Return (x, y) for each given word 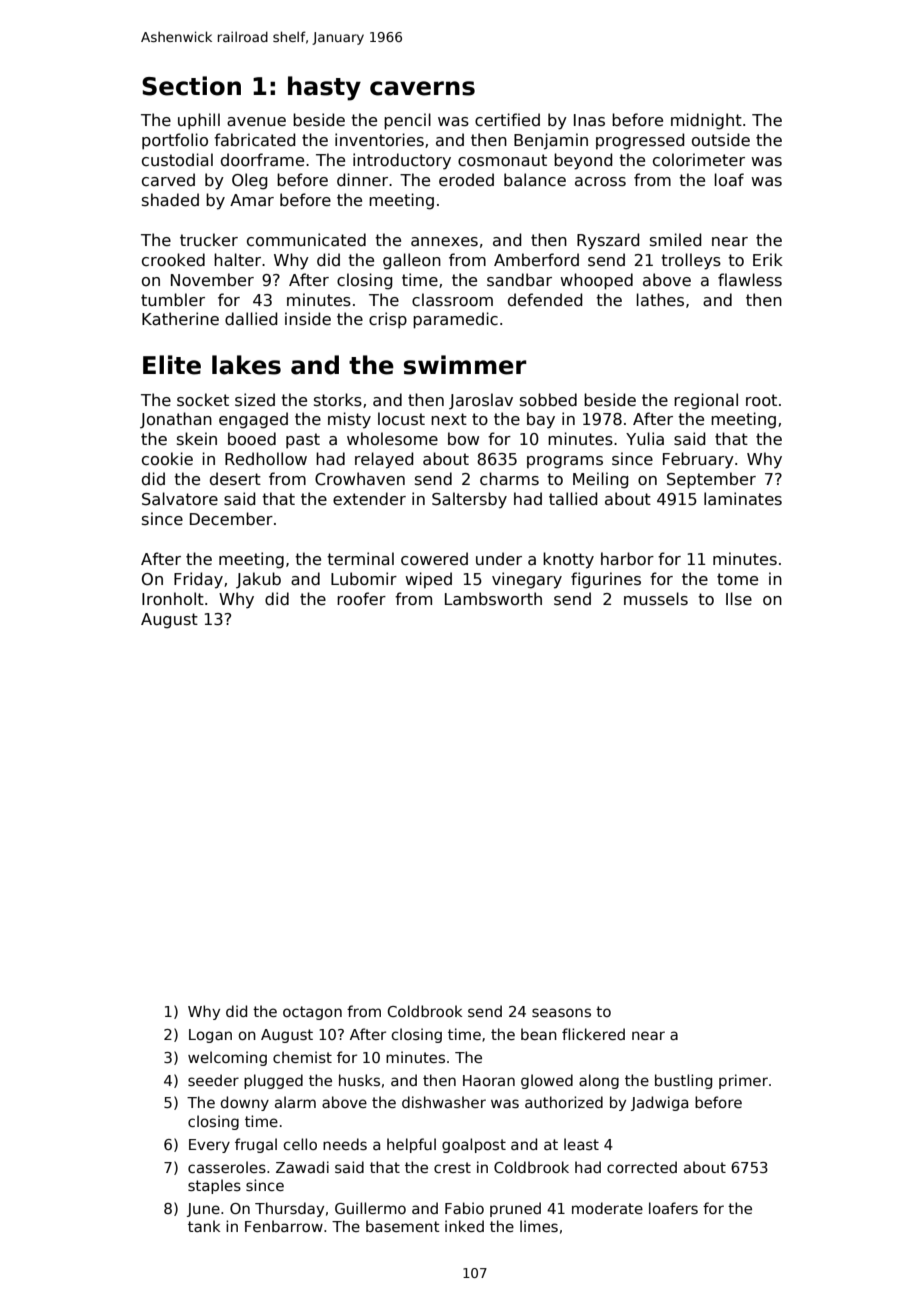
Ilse (739, 598)
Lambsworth (493, 599)
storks (338, 400)
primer (743, 1081)
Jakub (258, 580)
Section (191, 86)
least (581, 1144)
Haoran (489, 1080)
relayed (384, 460)
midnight (706, 121)
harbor (627, 559)
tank (204, 1226)
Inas (589, 120)
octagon (312, 1013)
